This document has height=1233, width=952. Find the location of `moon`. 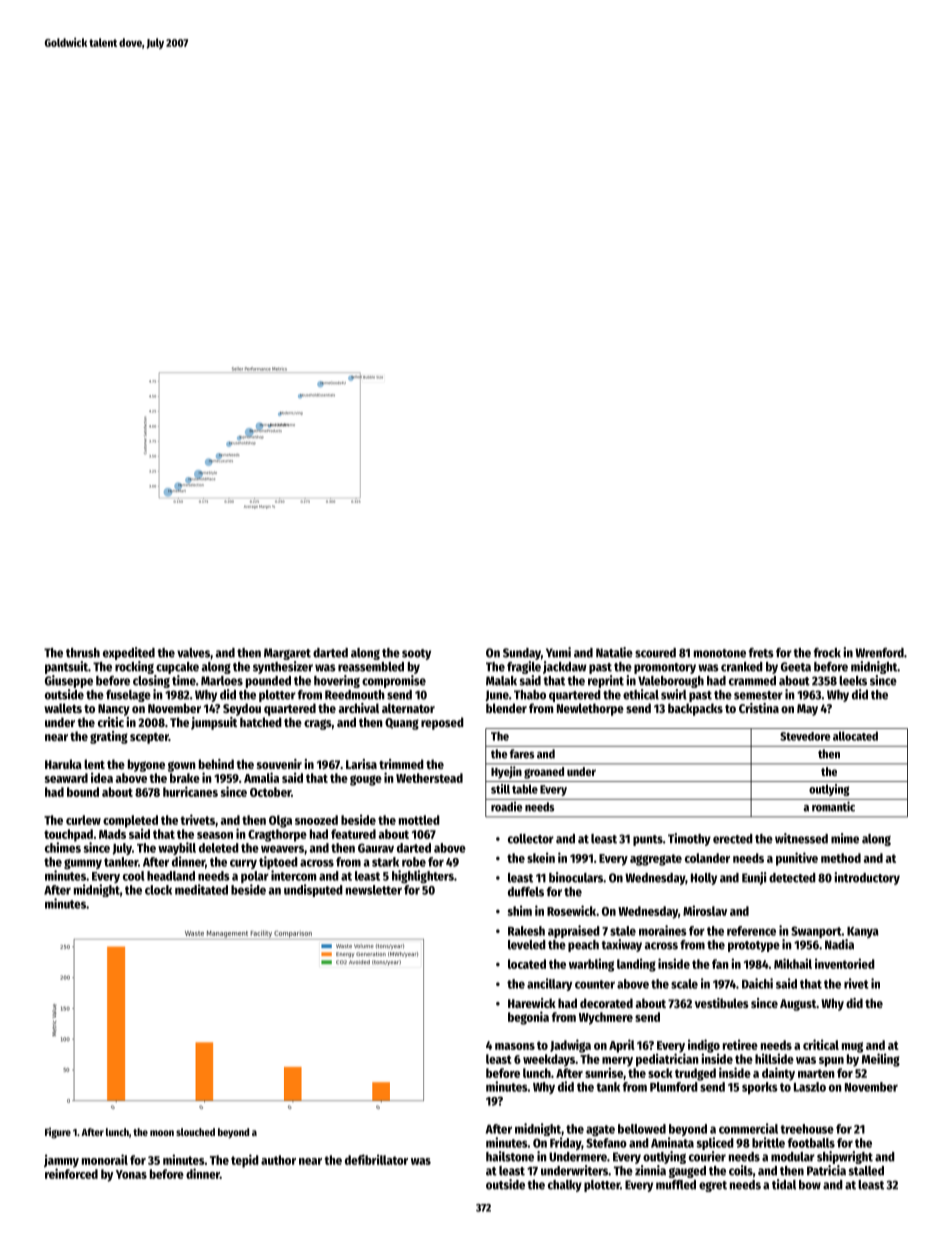

moon is located at coordinates (162, 1133).
